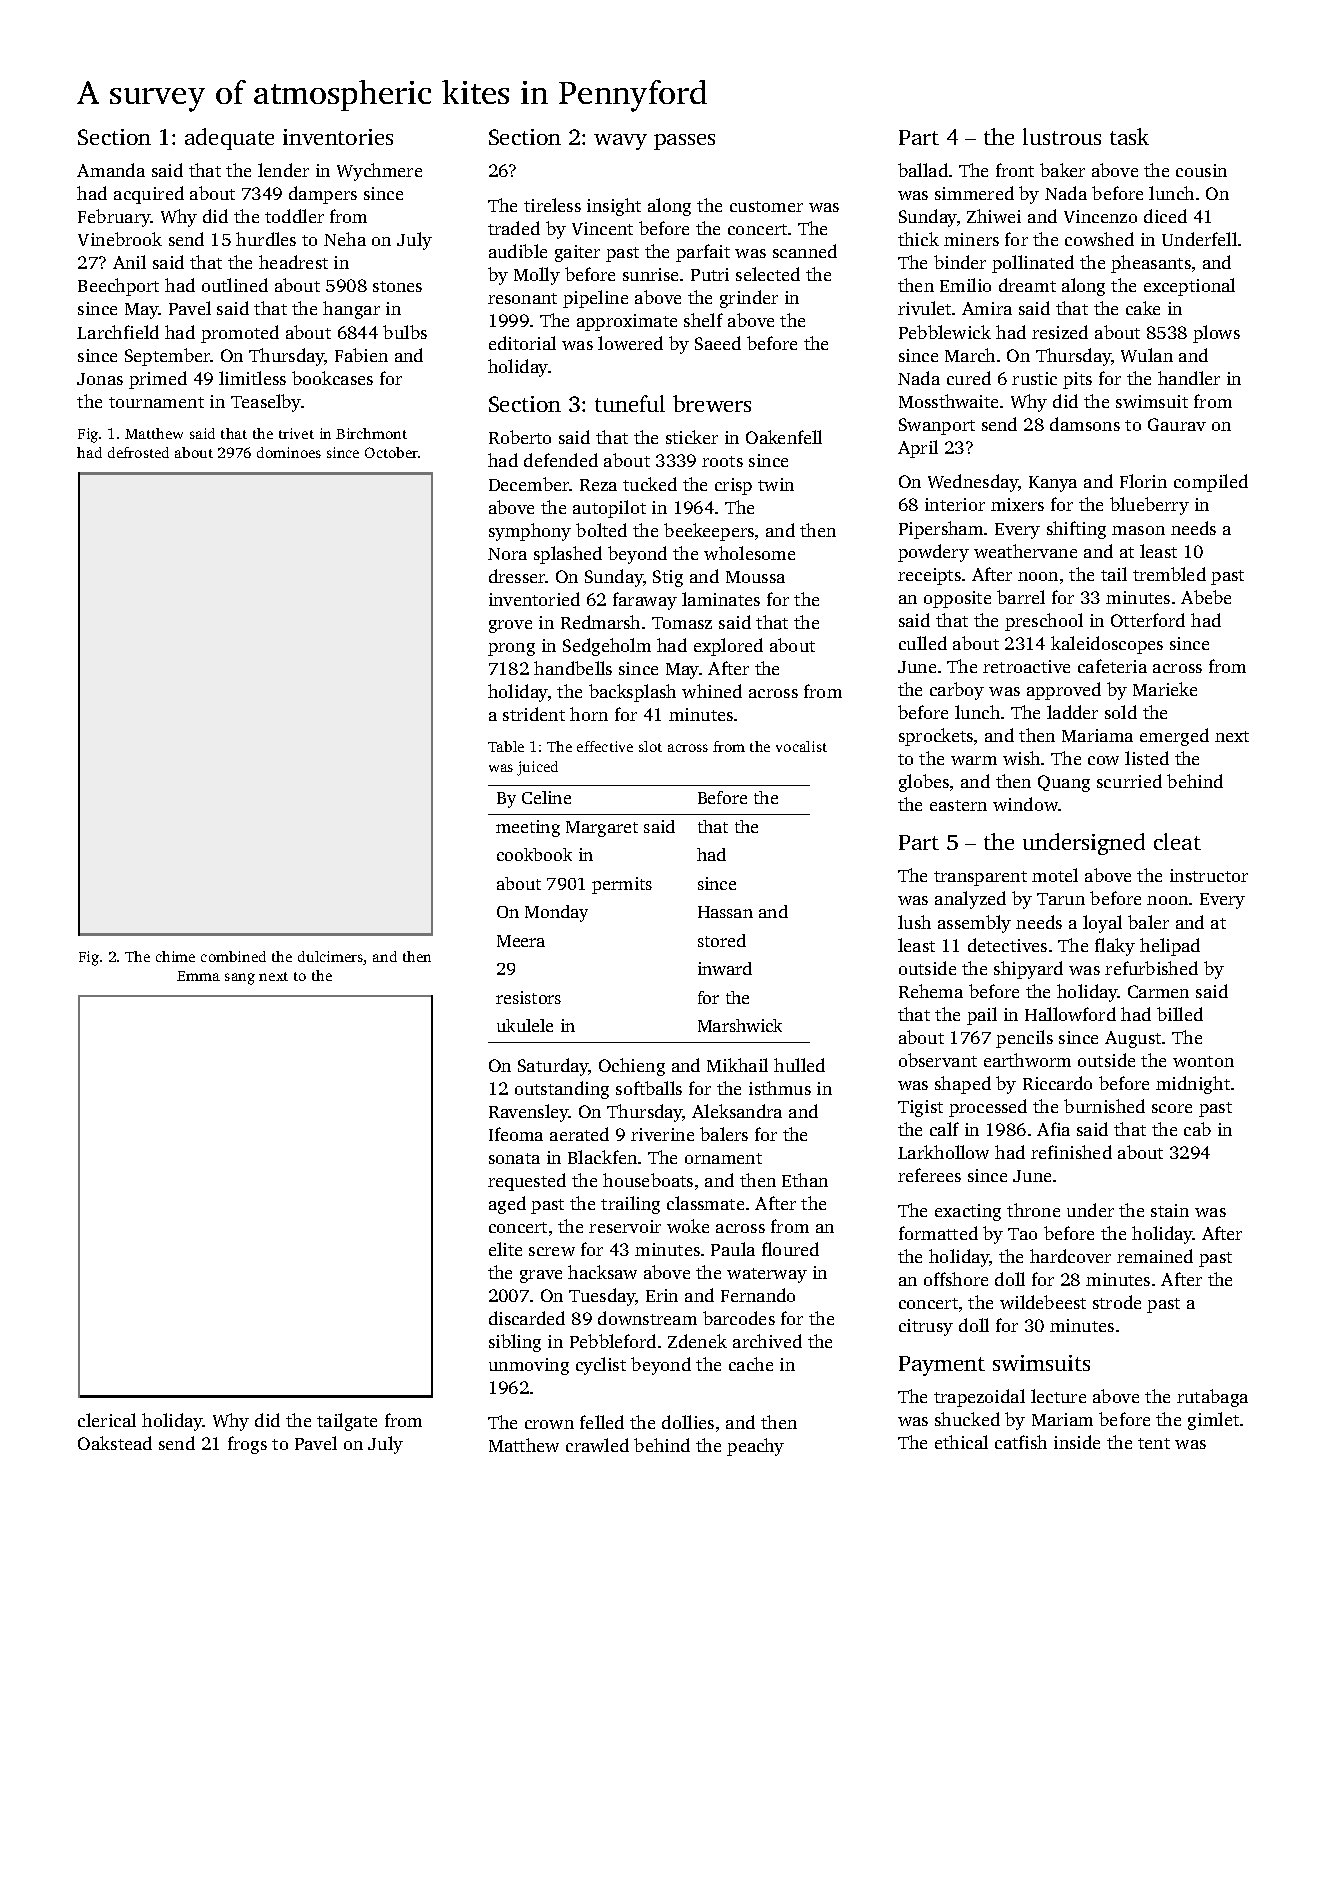  Describe the element at coordinates (549, 1424) in the screenshot. I see `crown` at that location.
